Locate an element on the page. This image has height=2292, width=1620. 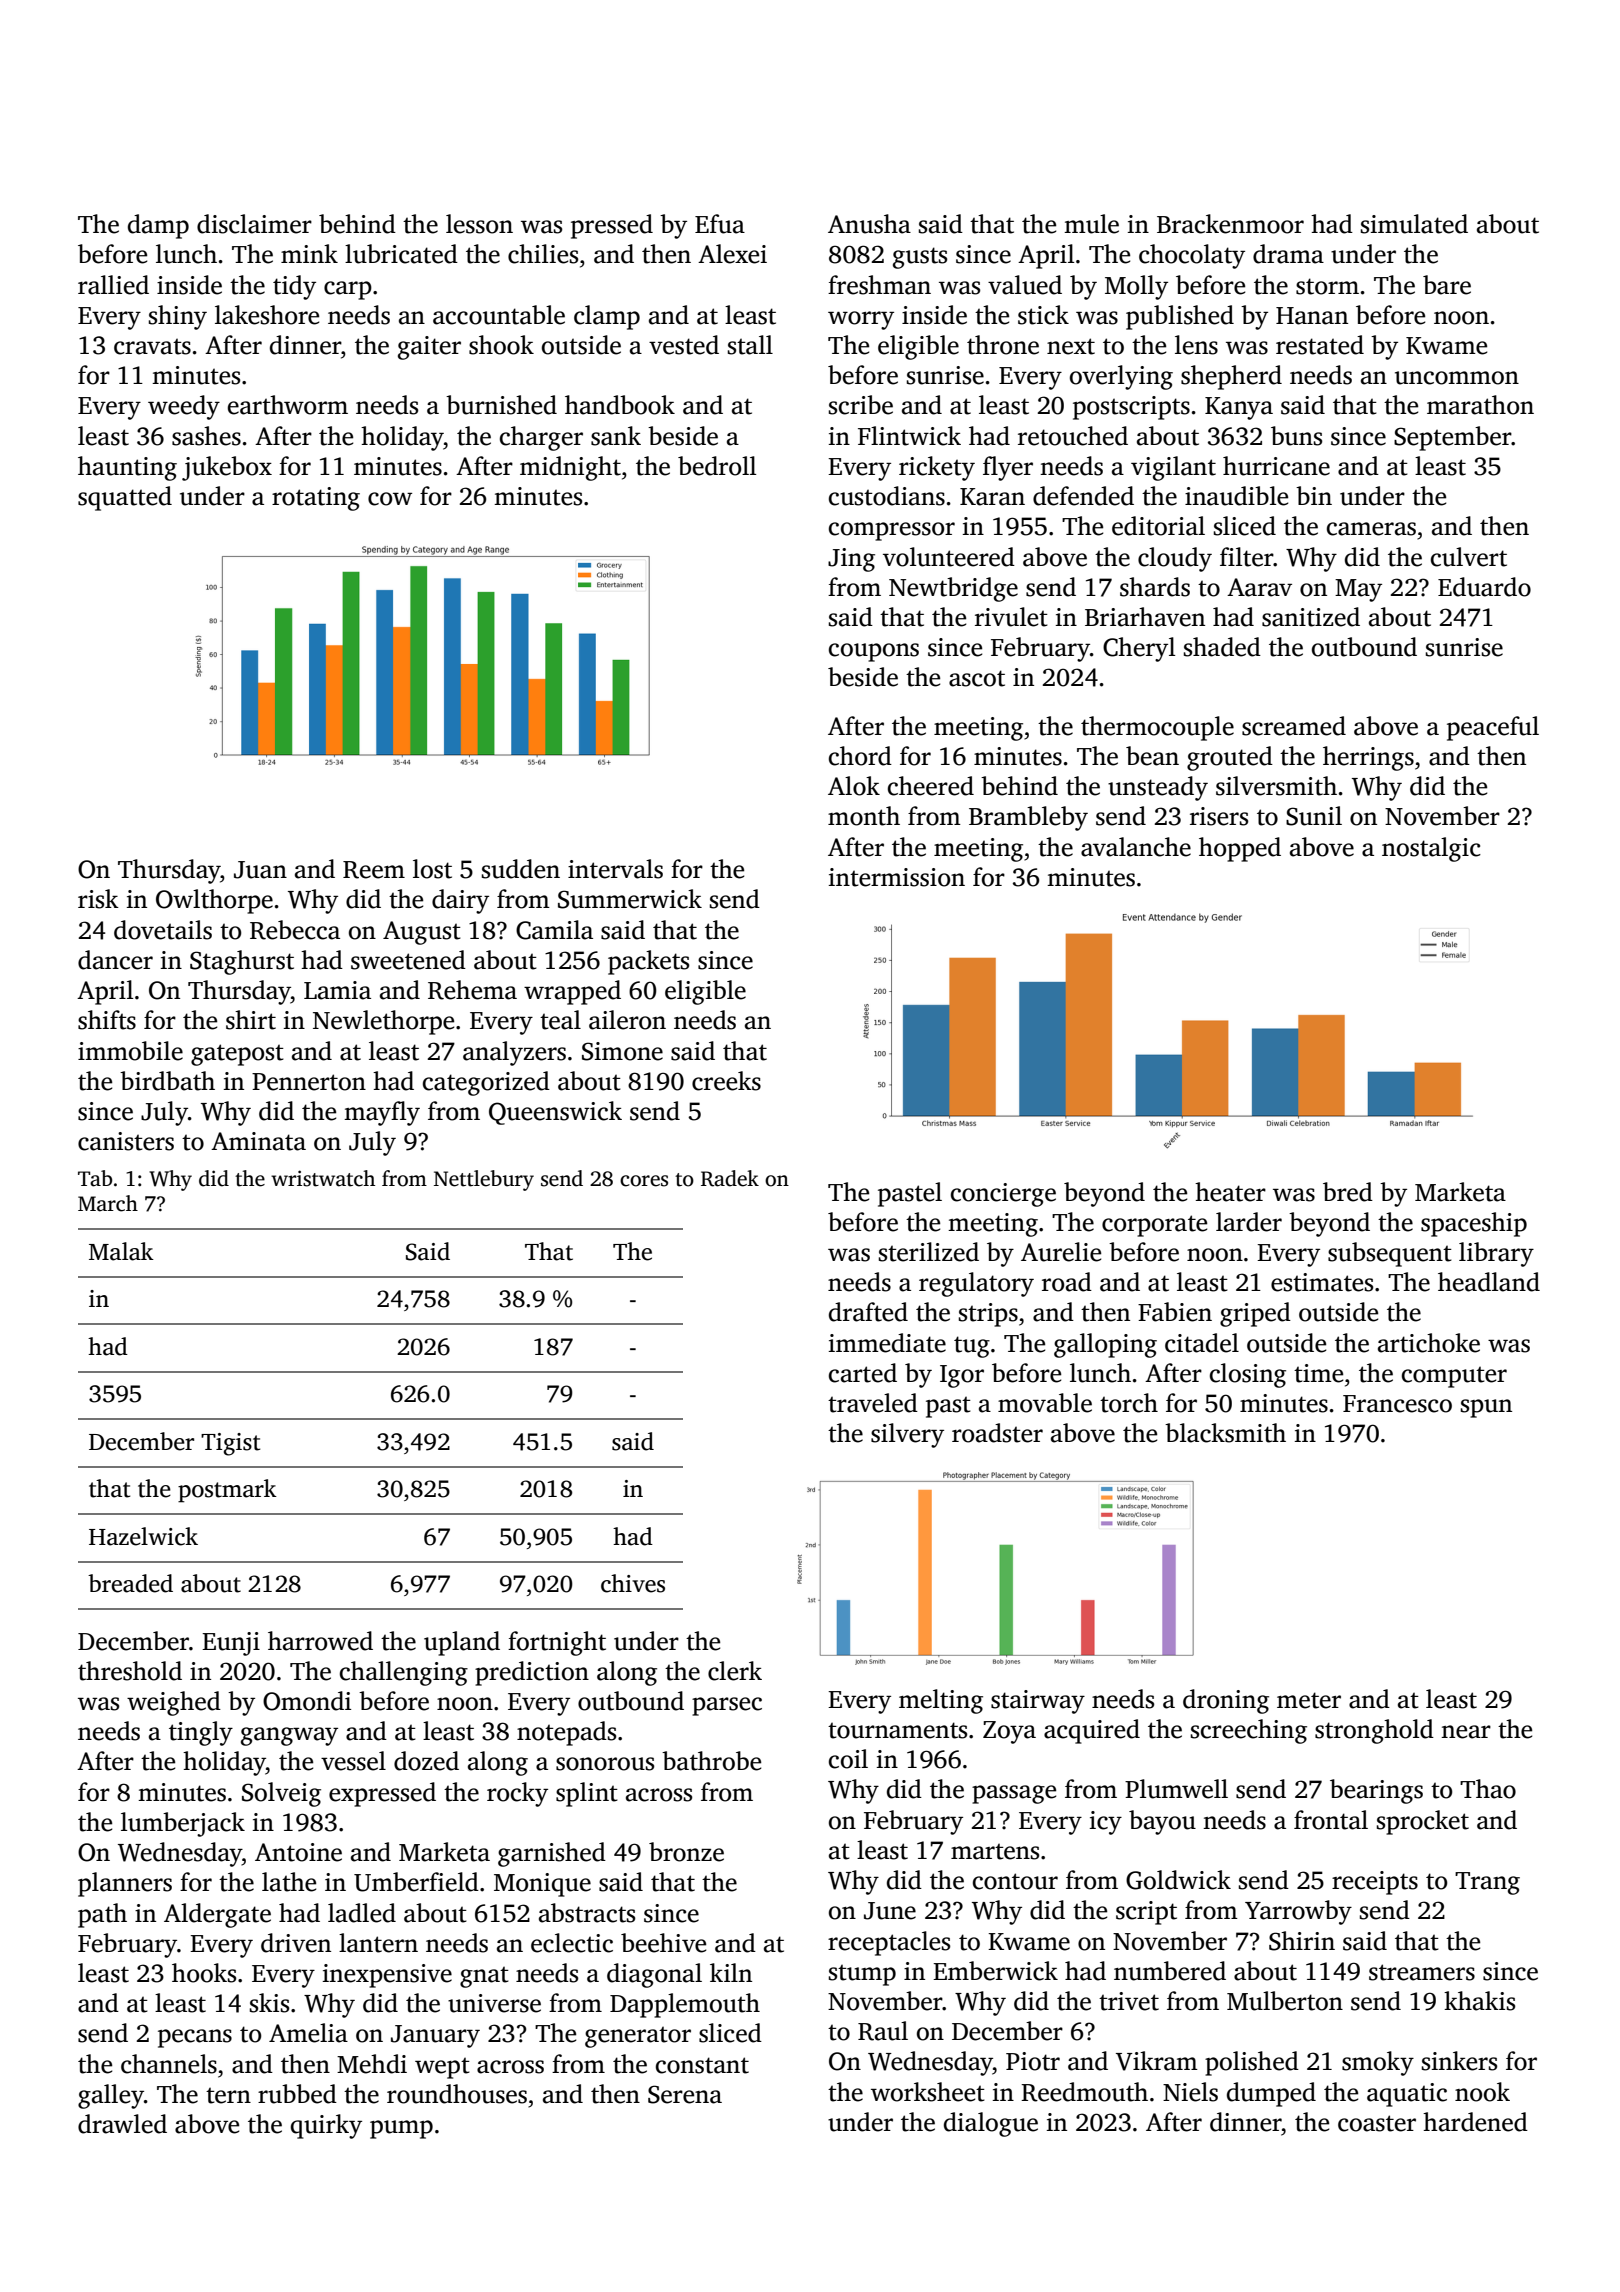
cow is located at coordinates (390, 499).
